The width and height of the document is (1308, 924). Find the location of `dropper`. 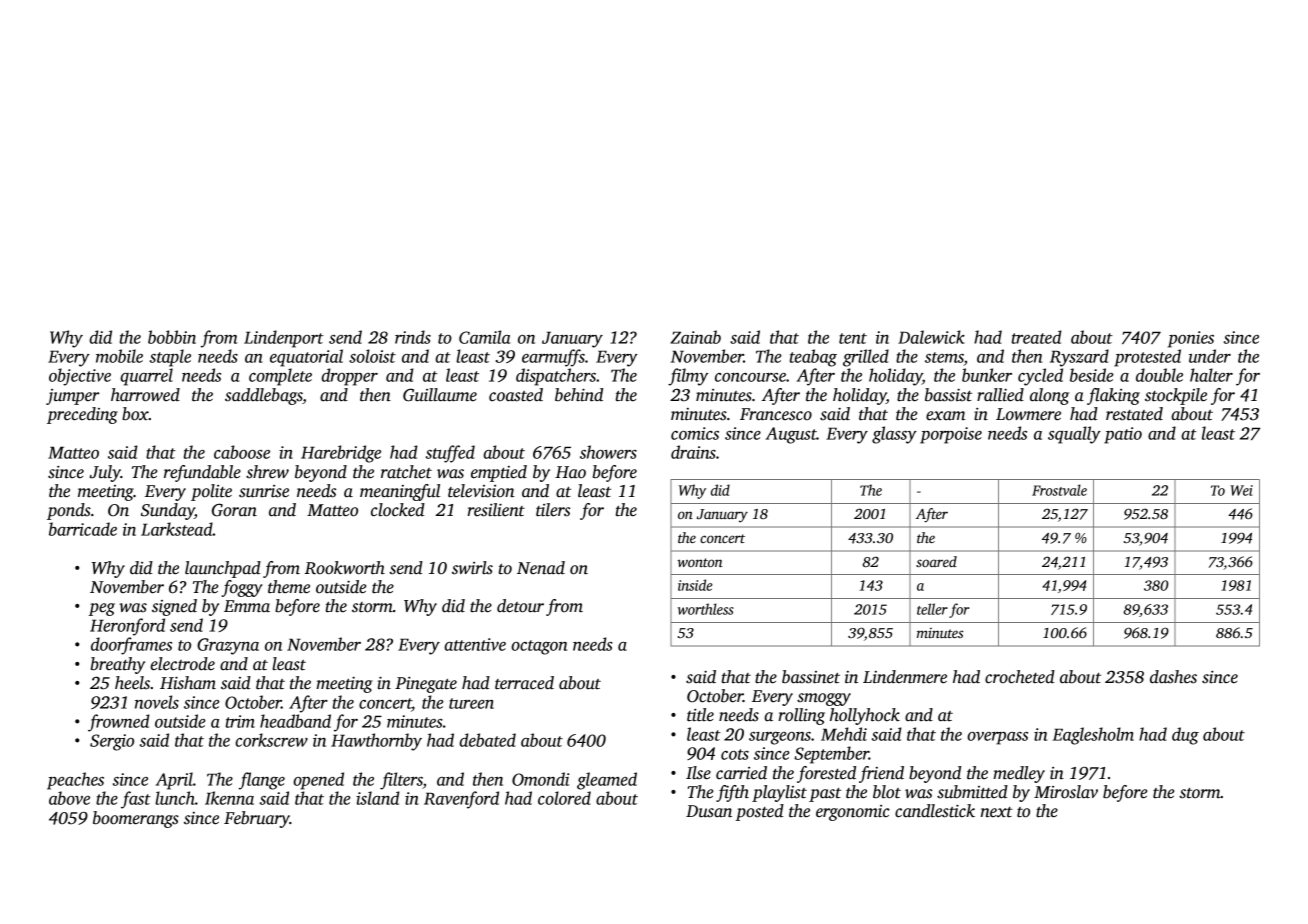

dropper is located at coordinates (349, 377).
